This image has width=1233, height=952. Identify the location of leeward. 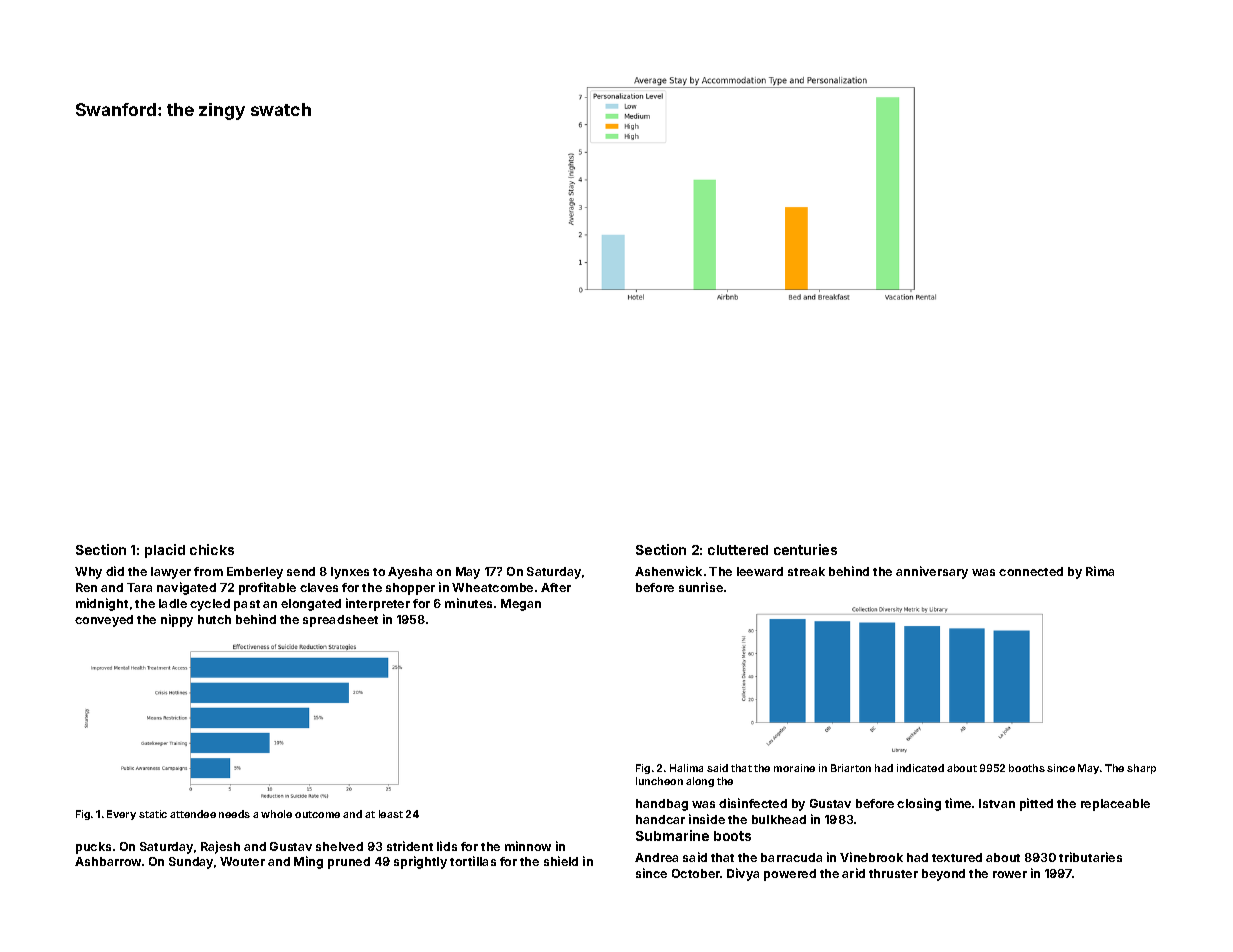
(760, 571).
